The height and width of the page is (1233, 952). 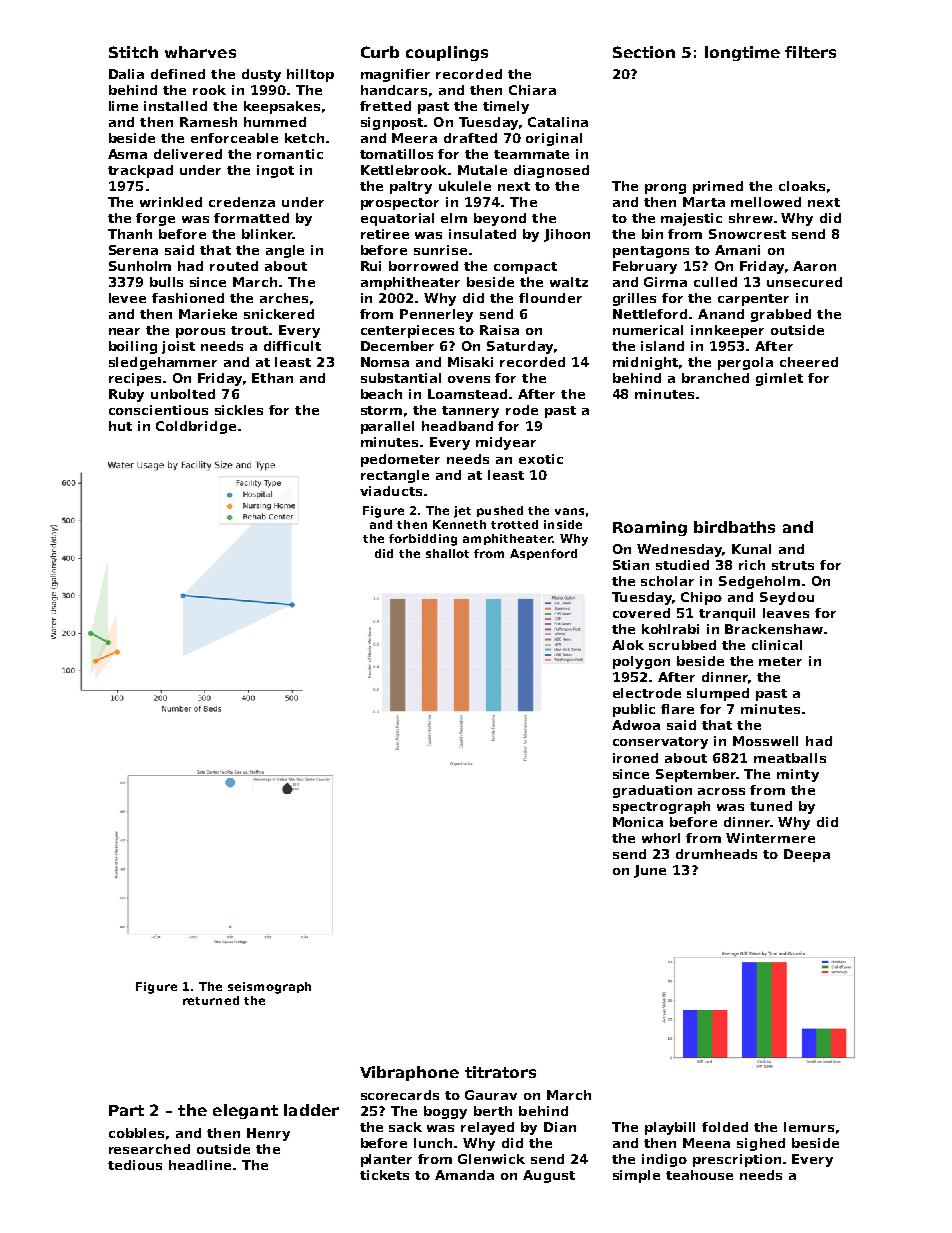 What do you see at coordinates (200, 333) in the page?
I see `porous` at bounding box center [200, 333].
